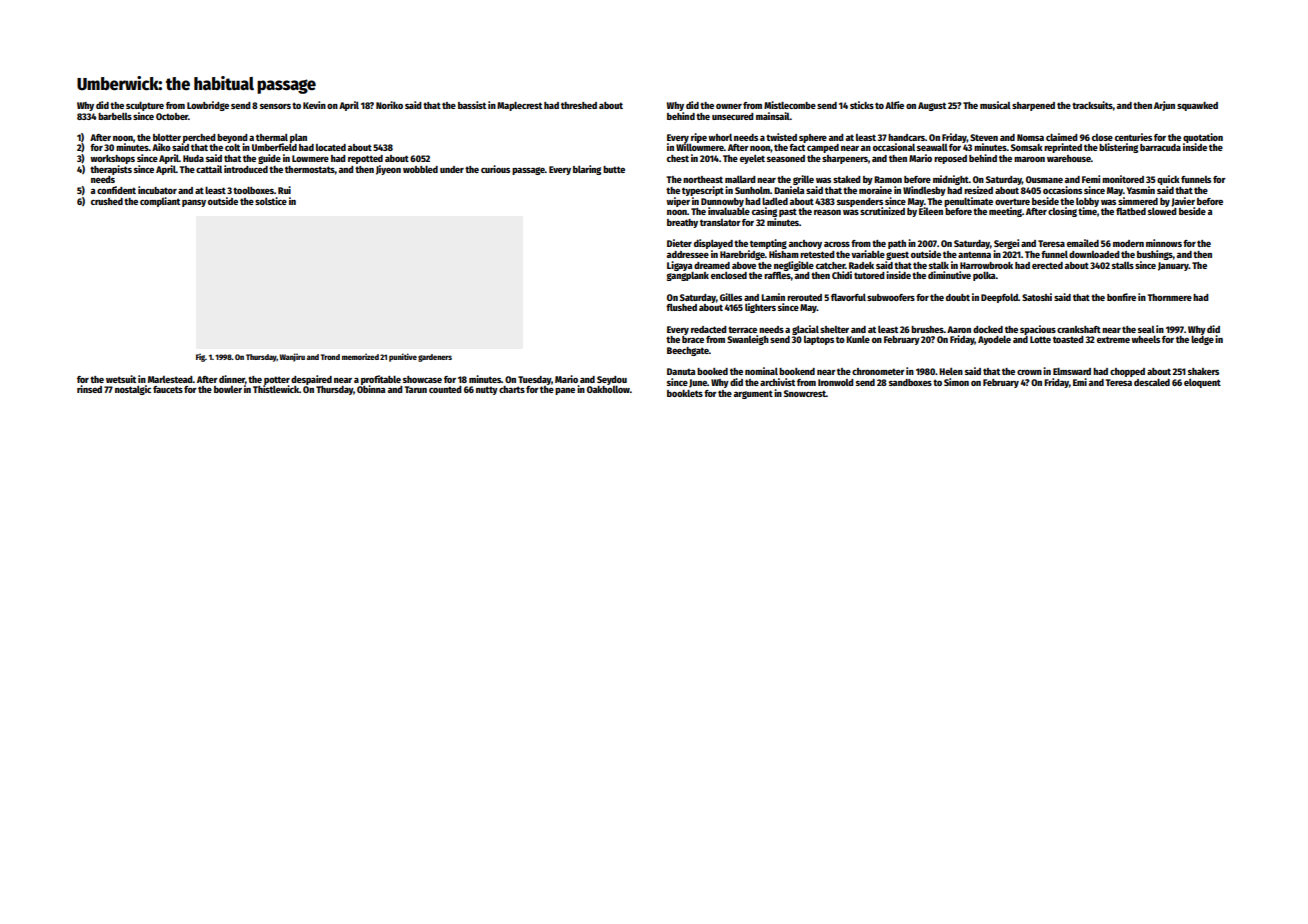  I want to click on owner, so click(729, 106).
